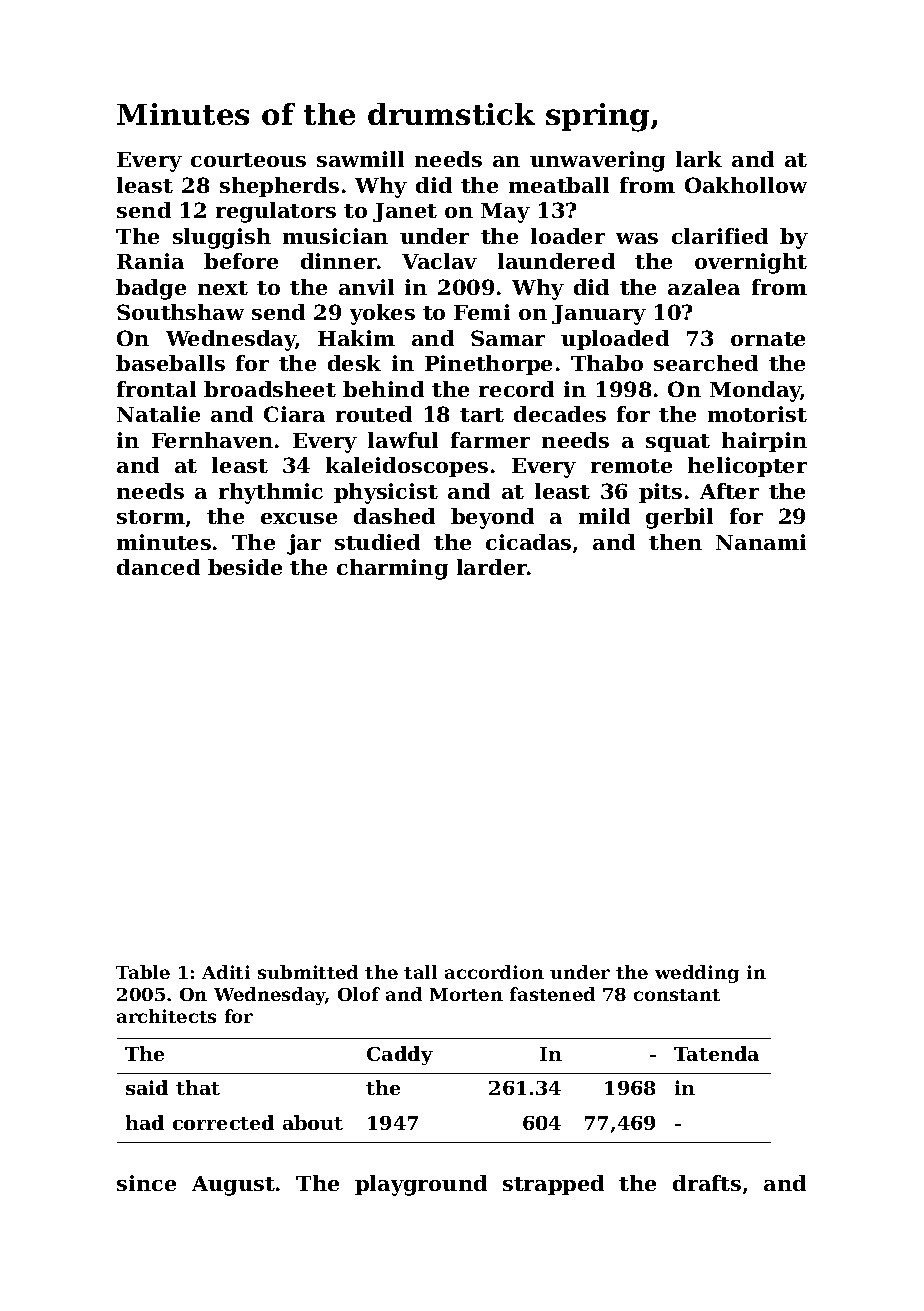 The height and width of the page is (1311, 924). What do you see at coordinates (697, 974) in the page?
I see `wedding` at bounding box center [697, 974].
